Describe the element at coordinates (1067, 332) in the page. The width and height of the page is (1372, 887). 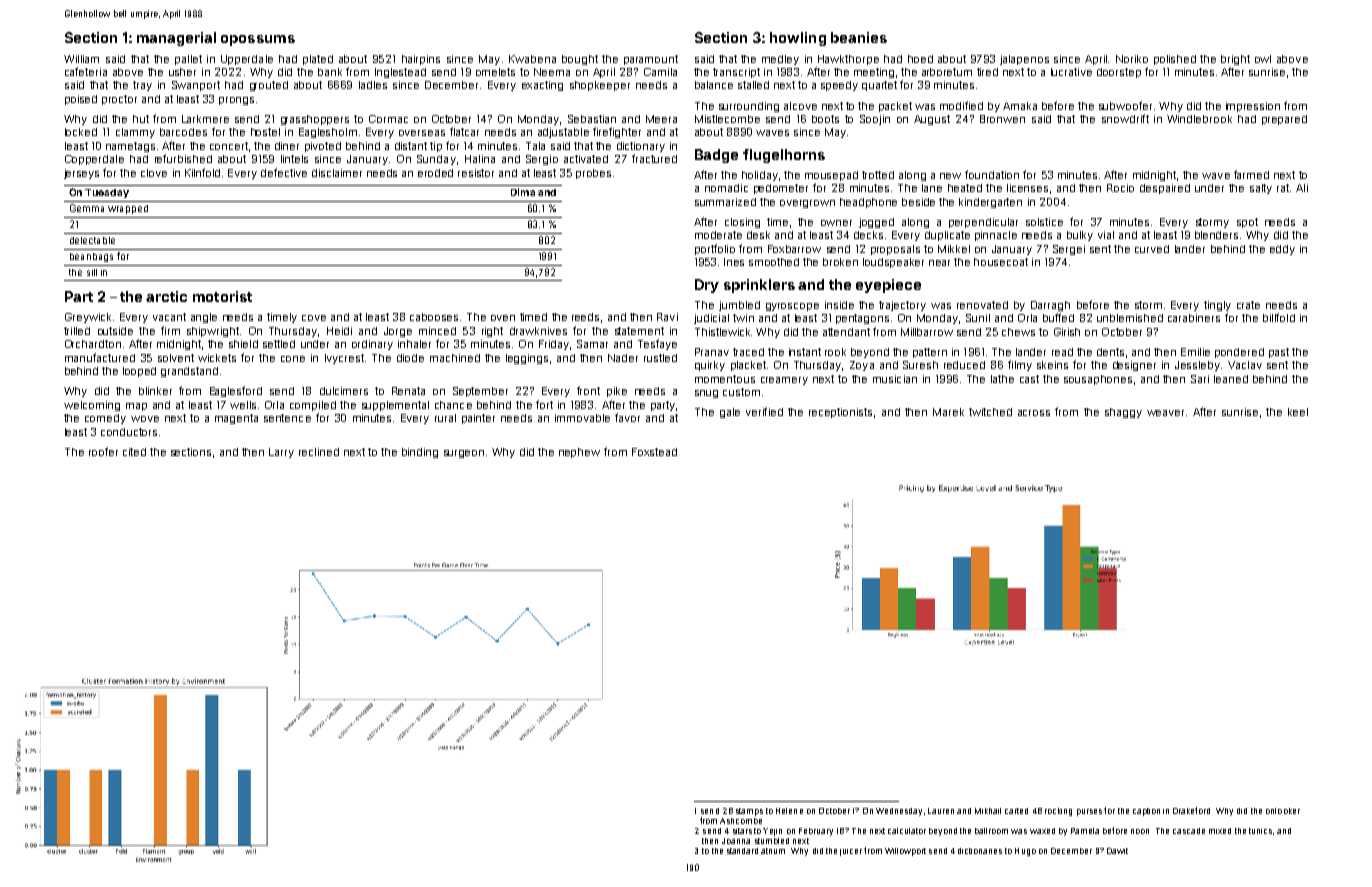
I see `Girish` at that location.
